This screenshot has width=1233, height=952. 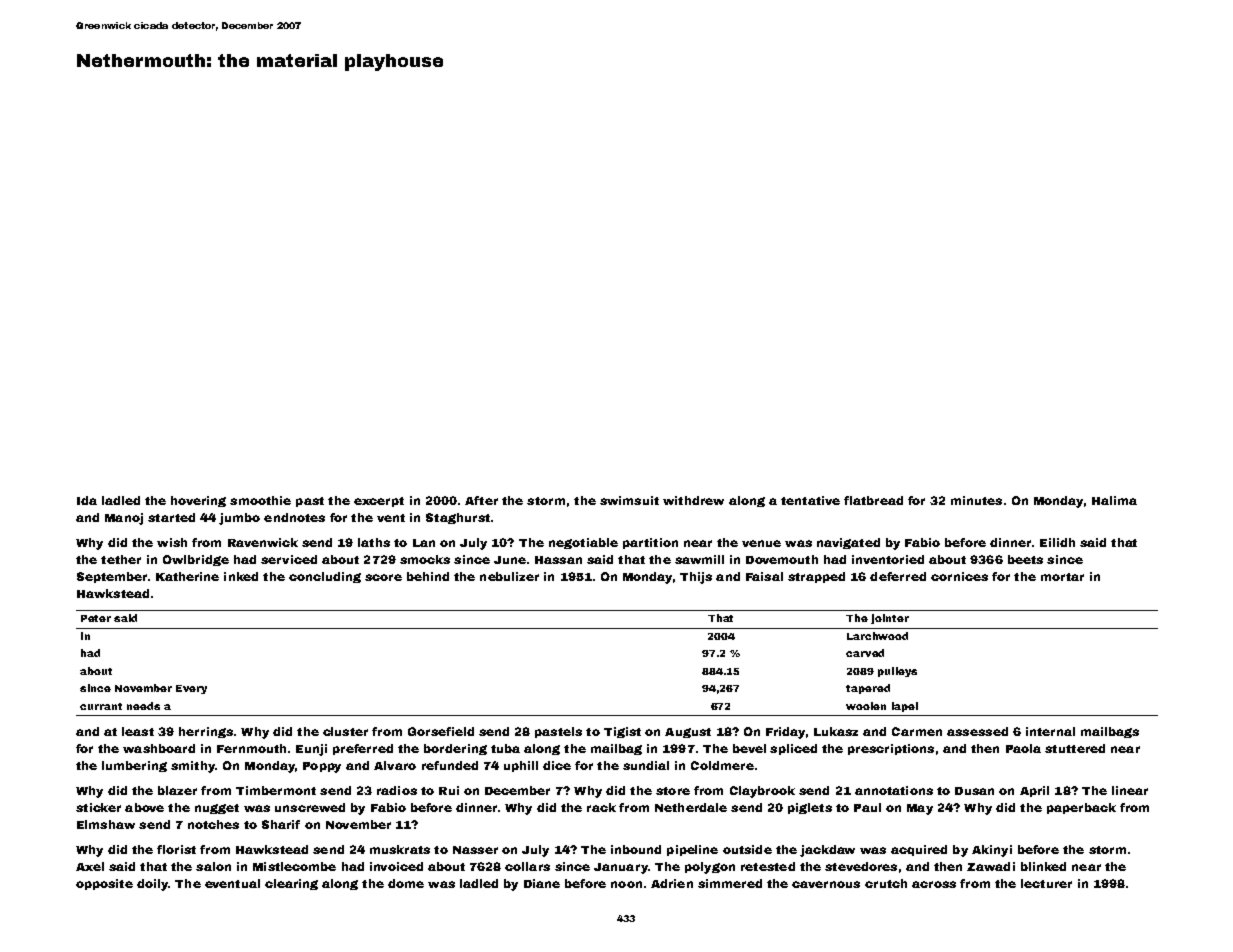 What do you see at coordinates (1046, 883) in the screenshot?
I see `lecturer` at bounding box center [1046, 883].
